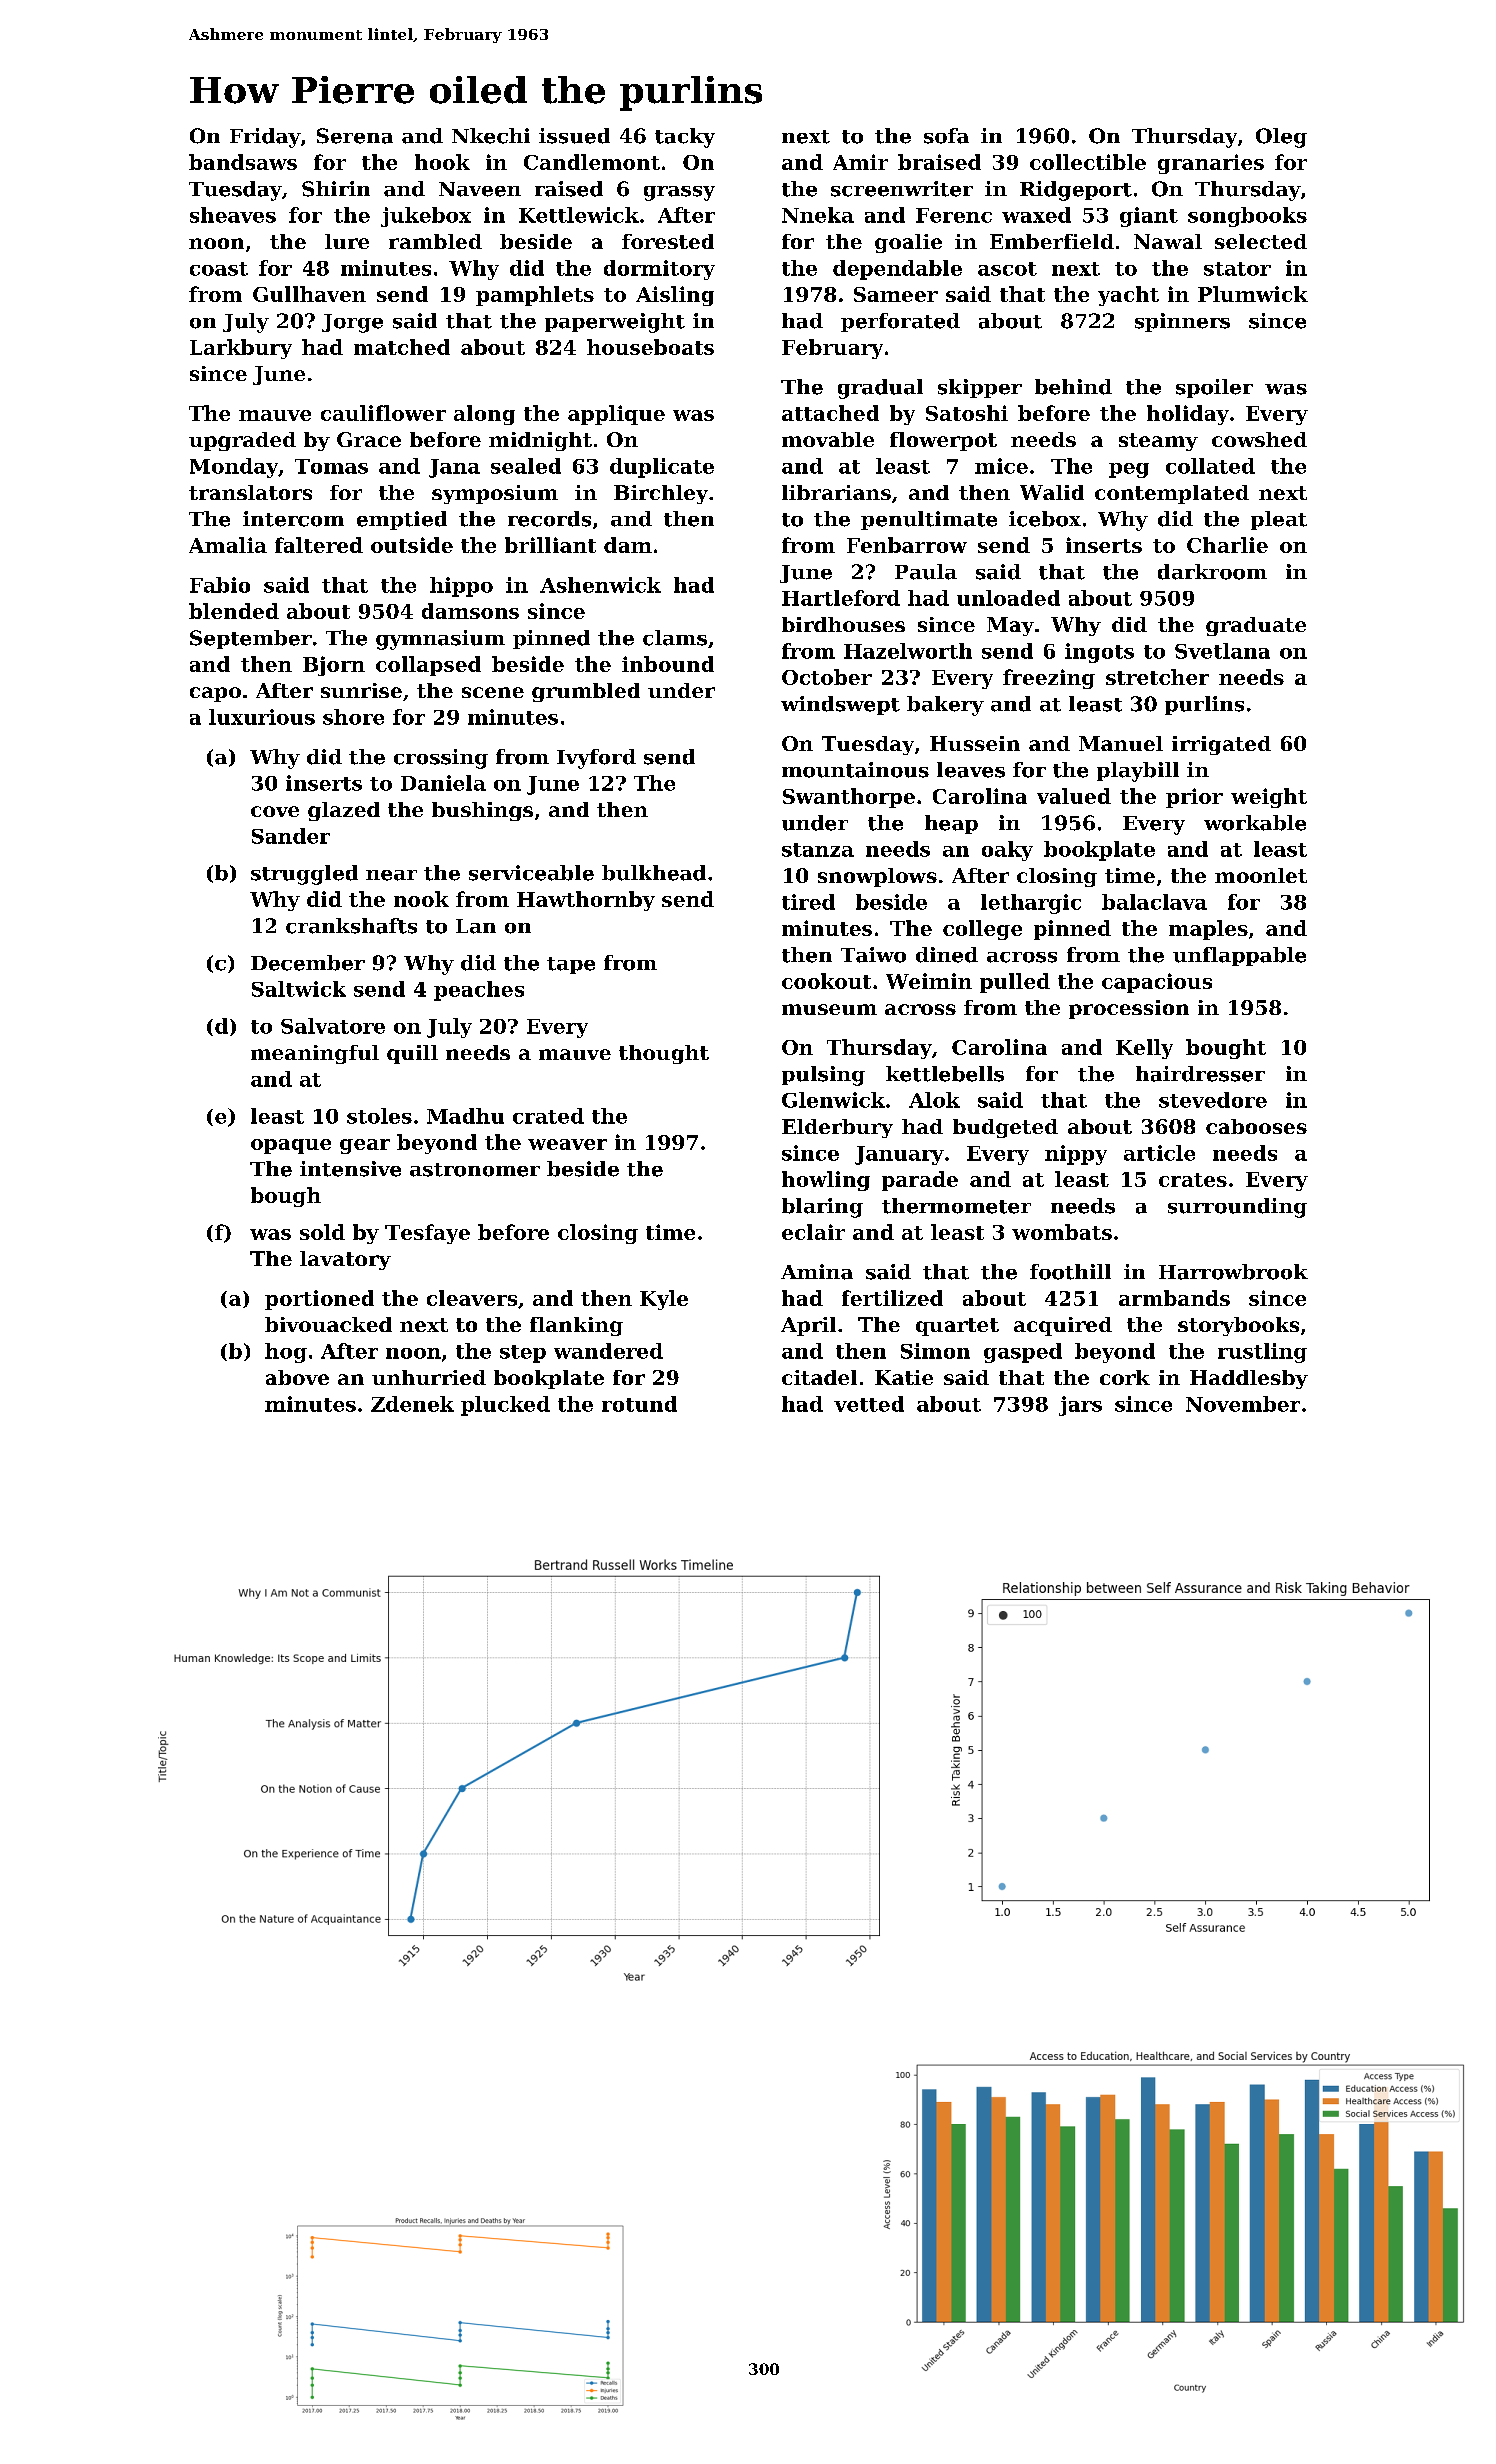 The width and height of the document is (1496, 2464). I want to click on budgeted, so click(1005, 1128).
